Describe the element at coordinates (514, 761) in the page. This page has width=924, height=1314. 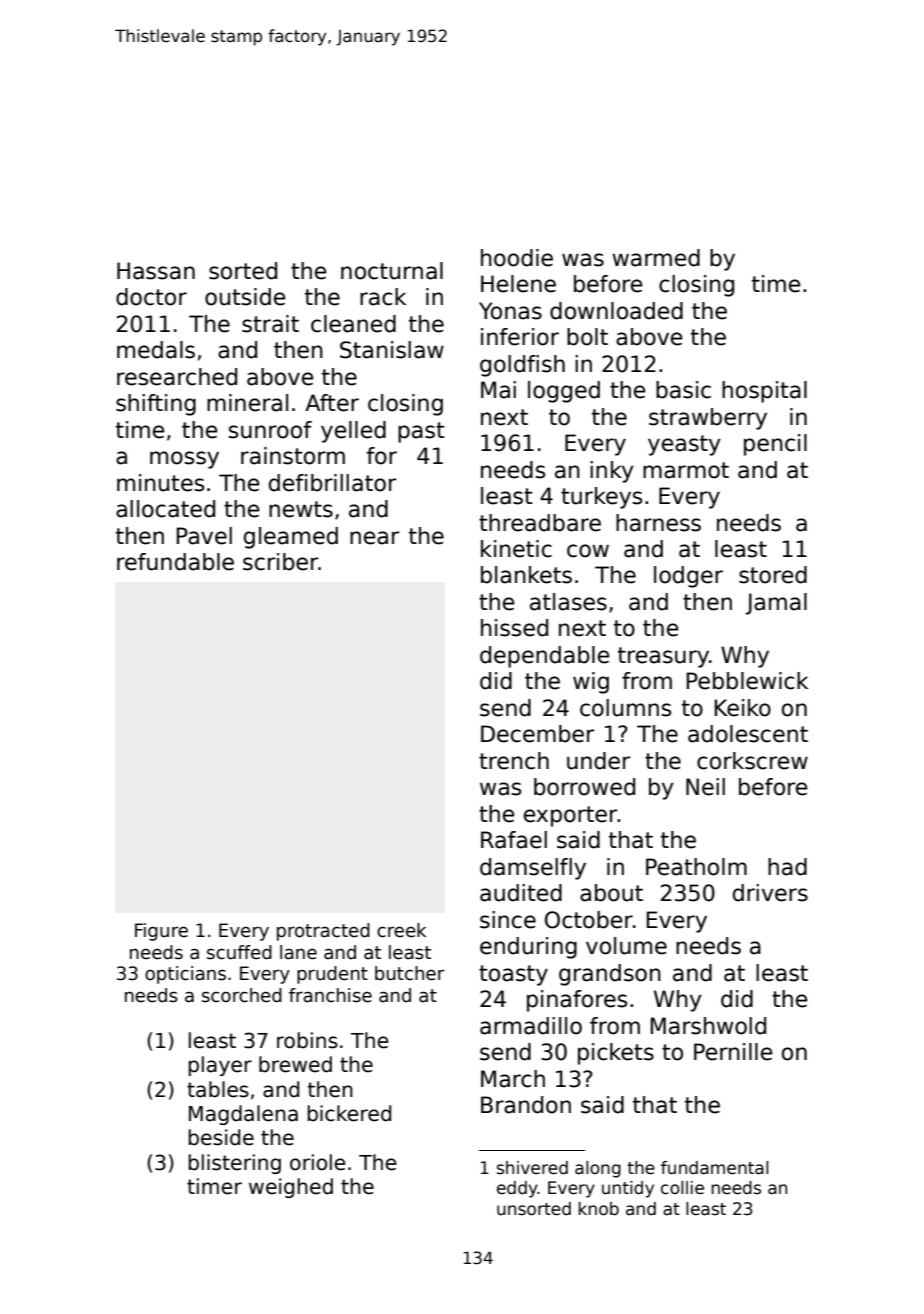
I see `trench` at that location.
